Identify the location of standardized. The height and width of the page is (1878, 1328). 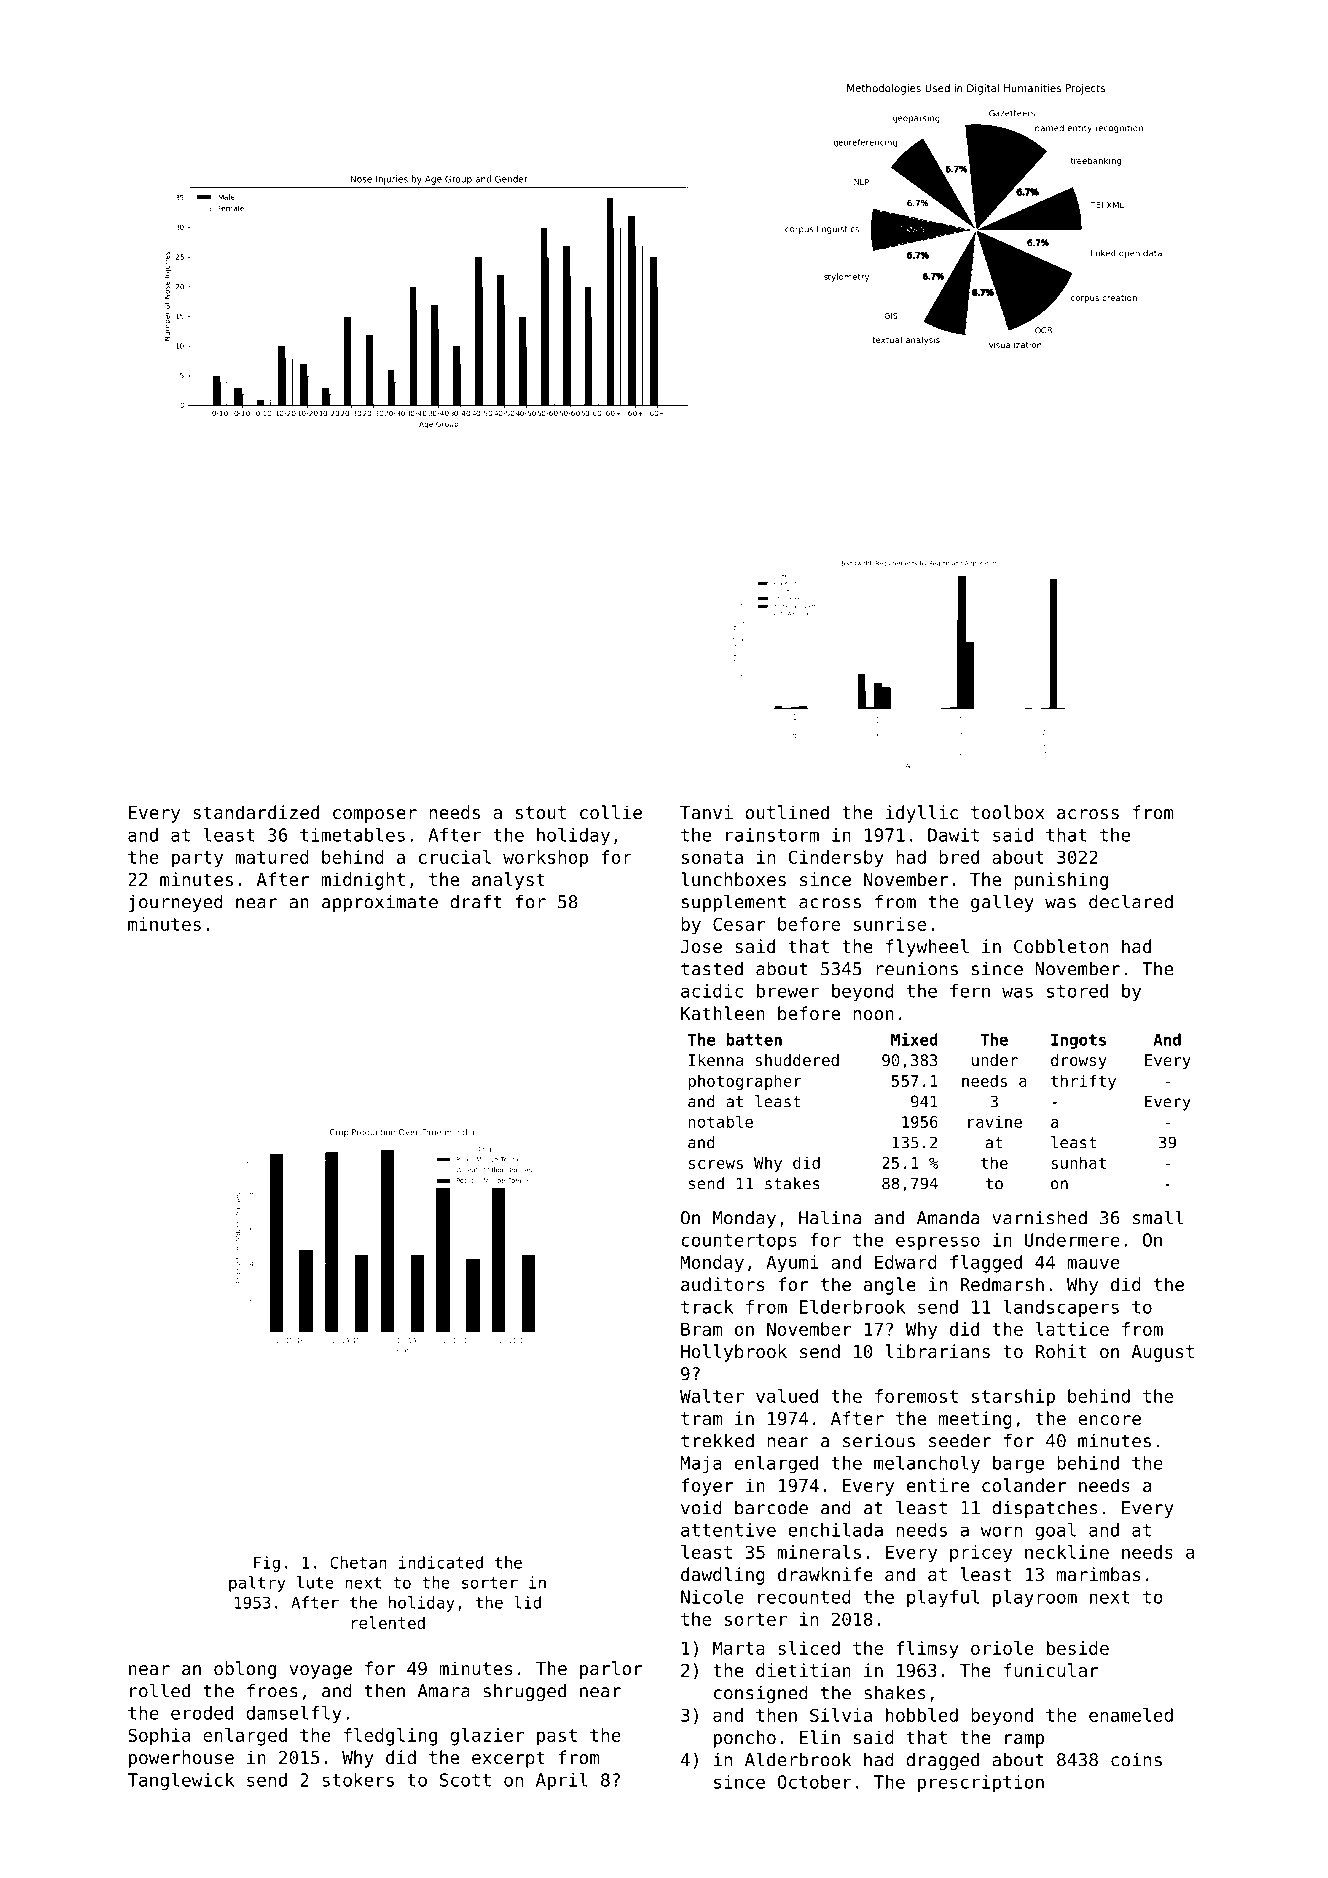
(256, 812).
